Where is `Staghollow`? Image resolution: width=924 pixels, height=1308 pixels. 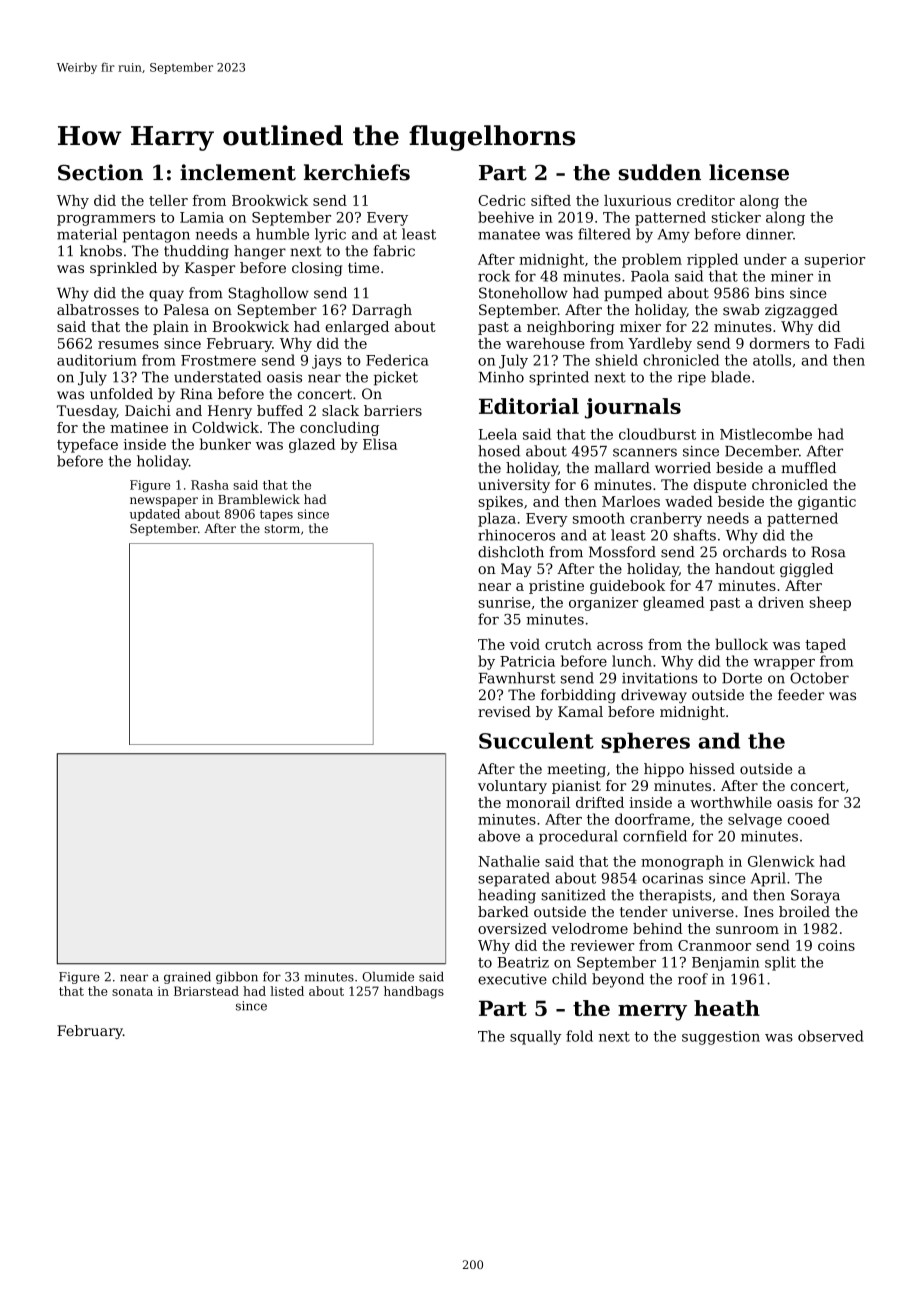
Staghollow is located at coordinates (268, 294).
